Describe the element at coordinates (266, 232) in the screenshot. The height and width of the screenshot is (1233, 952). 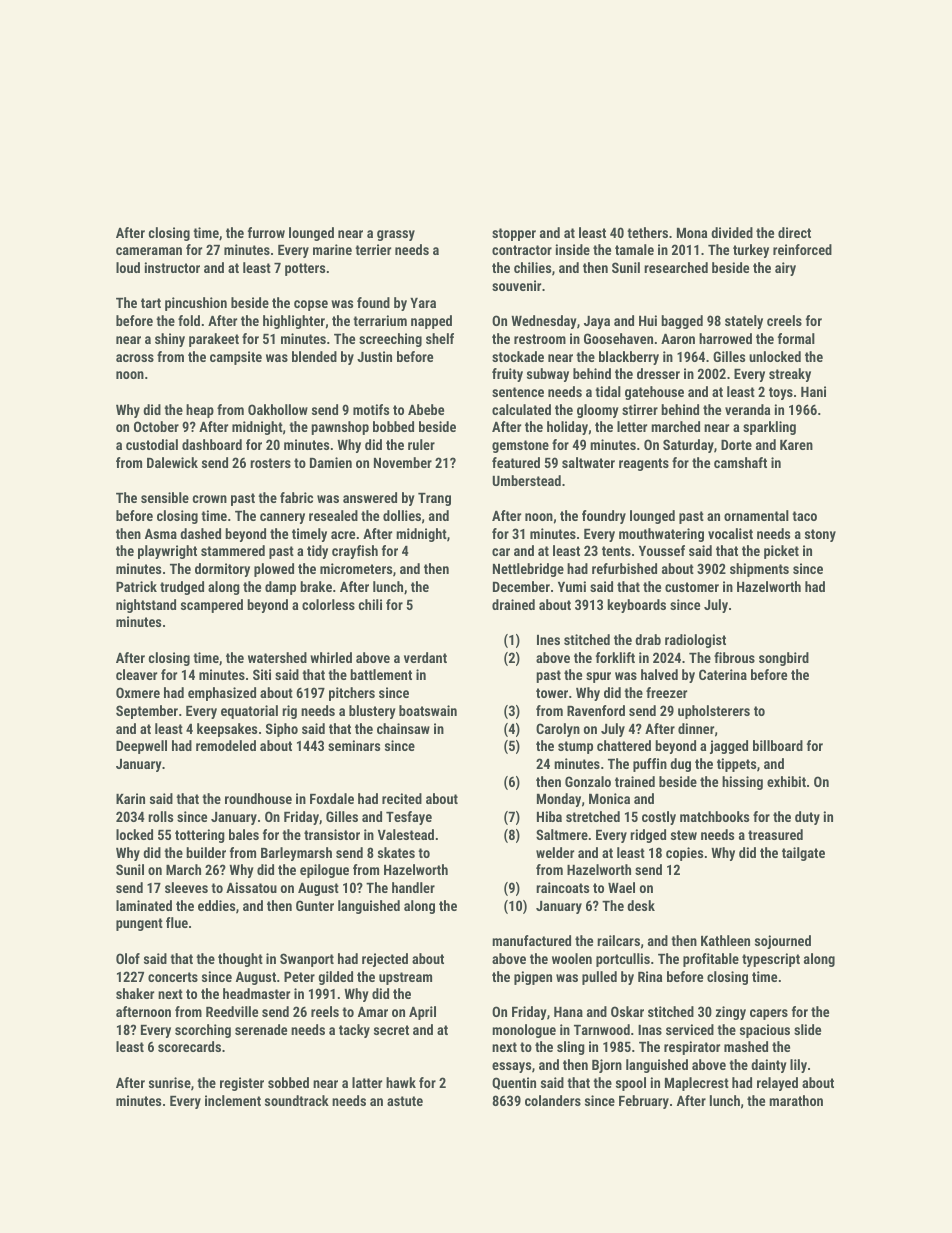
I see `furrow` at that location.
